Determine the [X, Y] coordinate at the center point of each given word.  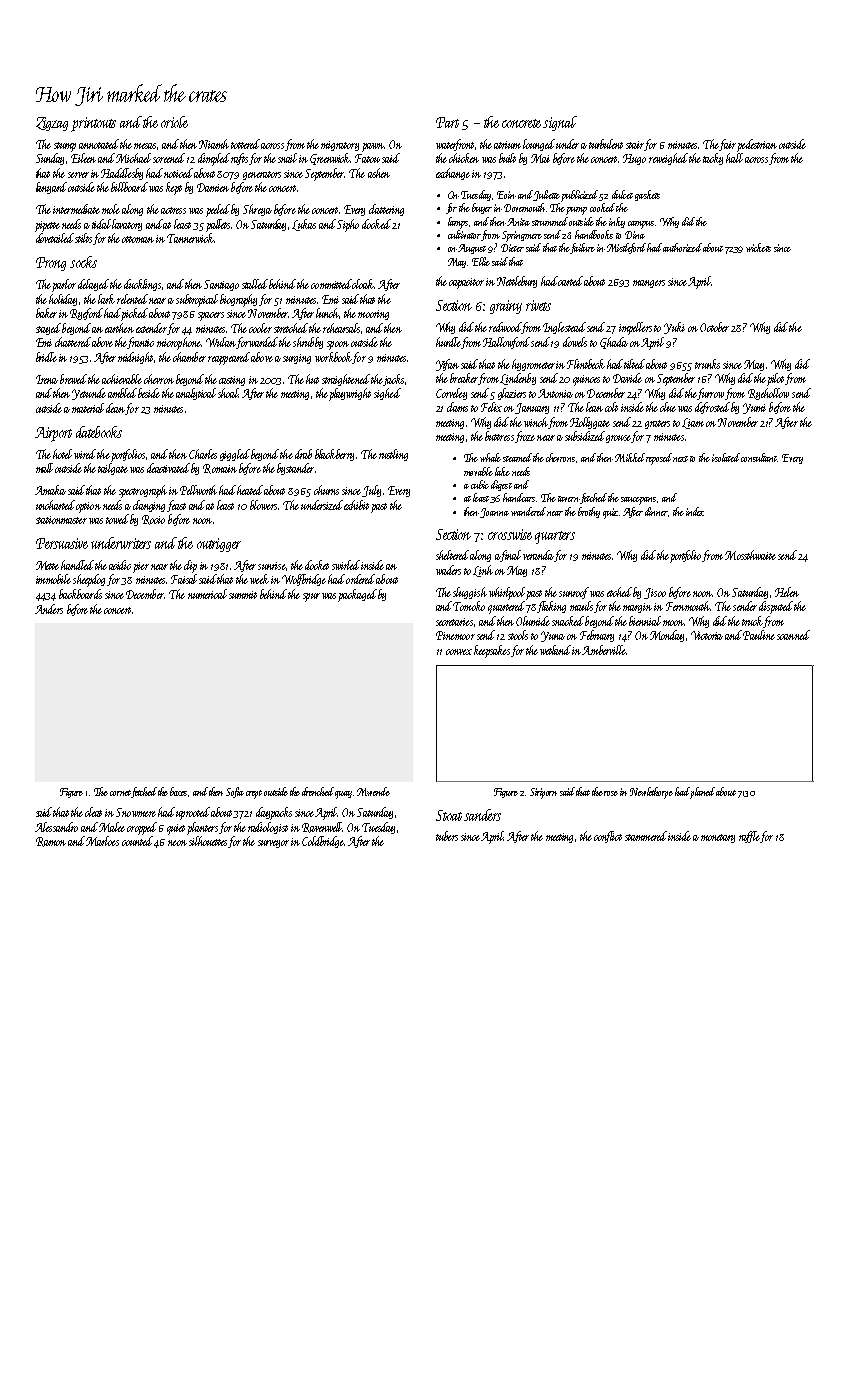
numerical [207, 594]
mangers [649, 284]
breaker [464, 379]
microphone [179, 343]
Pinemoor [455, 635]
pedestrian [757, 145]
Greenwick [330, 159]
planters [202, 828]
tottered [245, 144]
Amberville [604, 650]
